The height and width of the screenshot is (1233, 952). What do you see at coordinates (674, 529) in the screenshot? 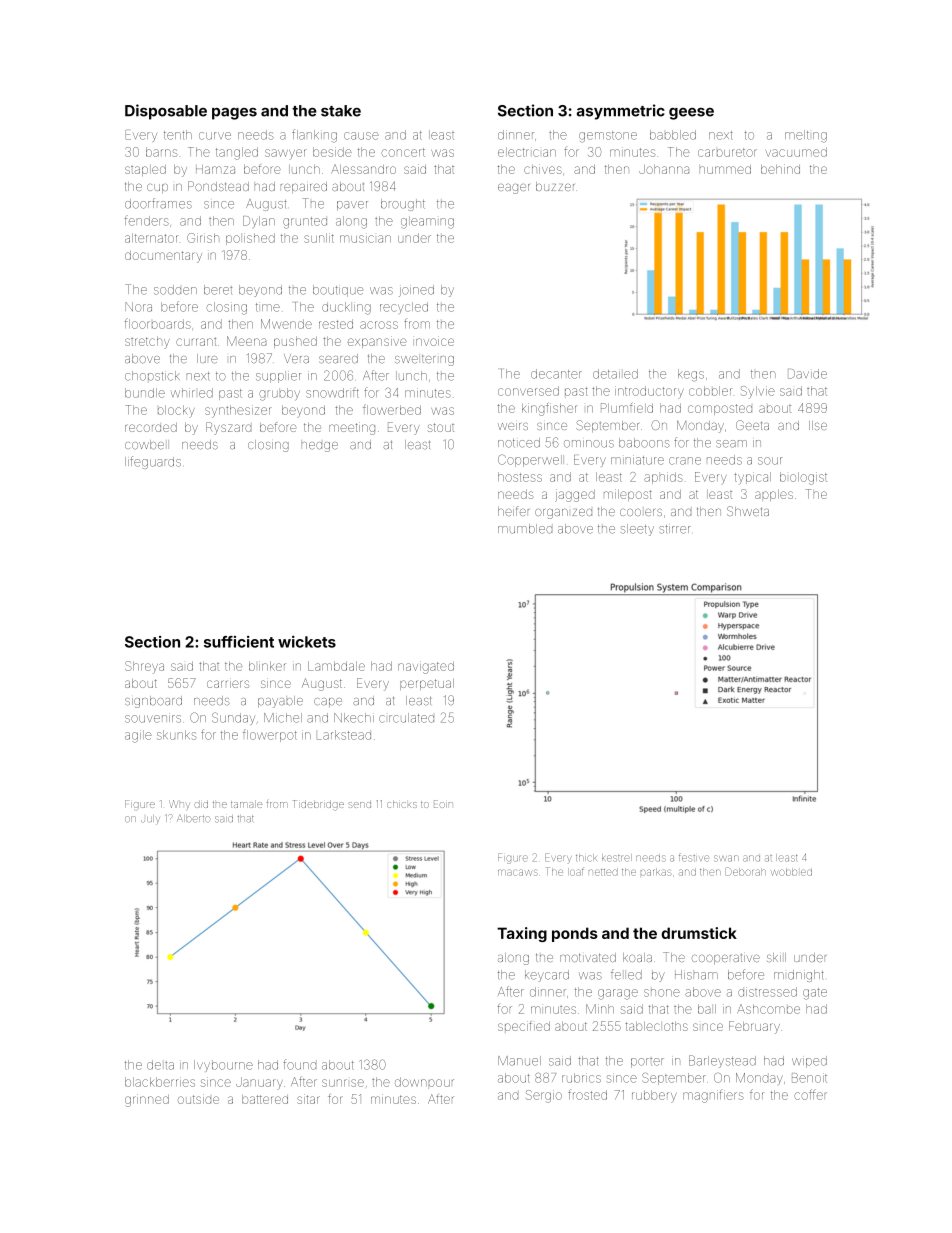
I see `stirrer` at bounding box center [674, 529].
